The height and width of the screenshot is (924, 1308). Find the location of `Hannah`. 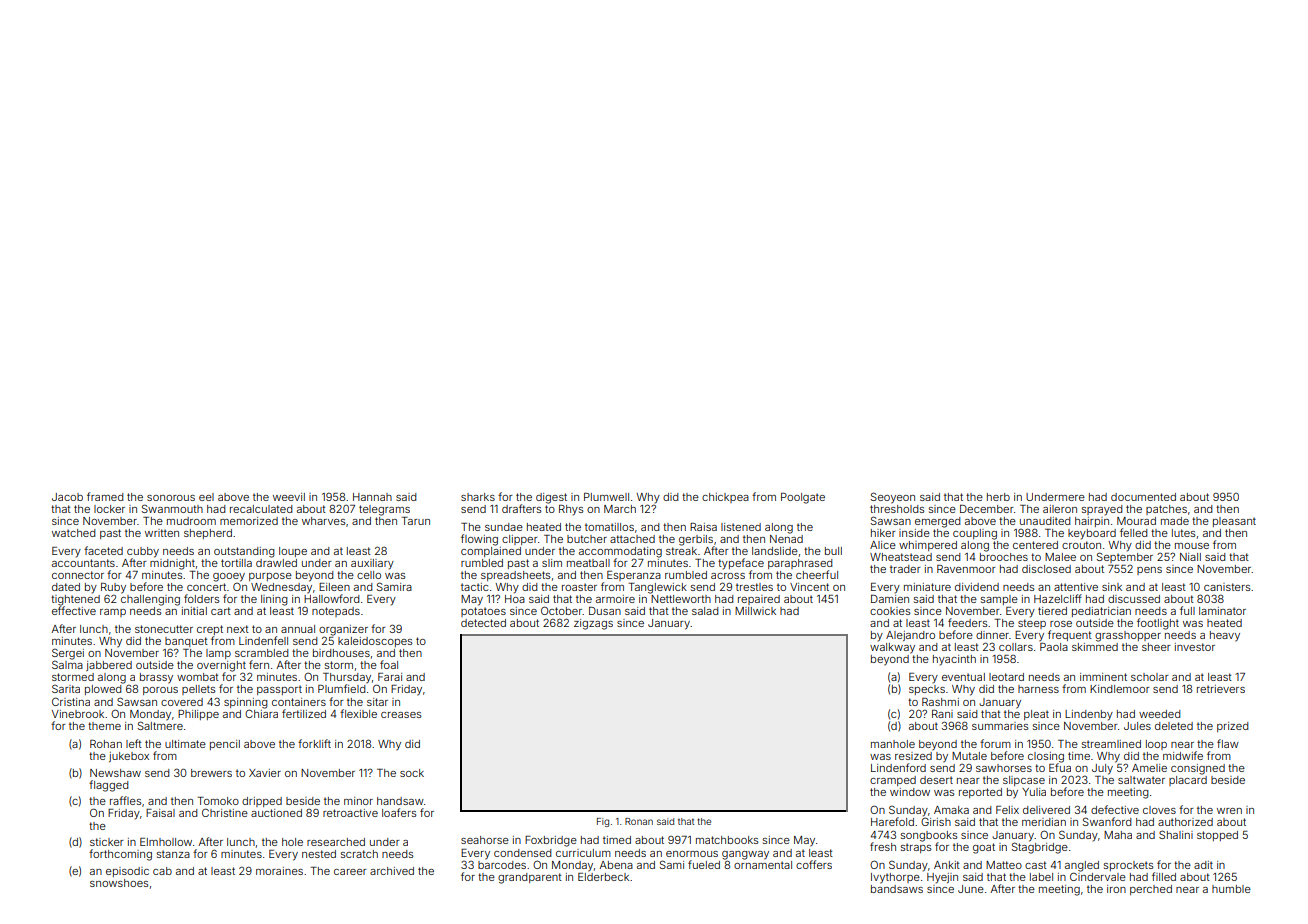

Hannah is located at coordinates (372, 497).
